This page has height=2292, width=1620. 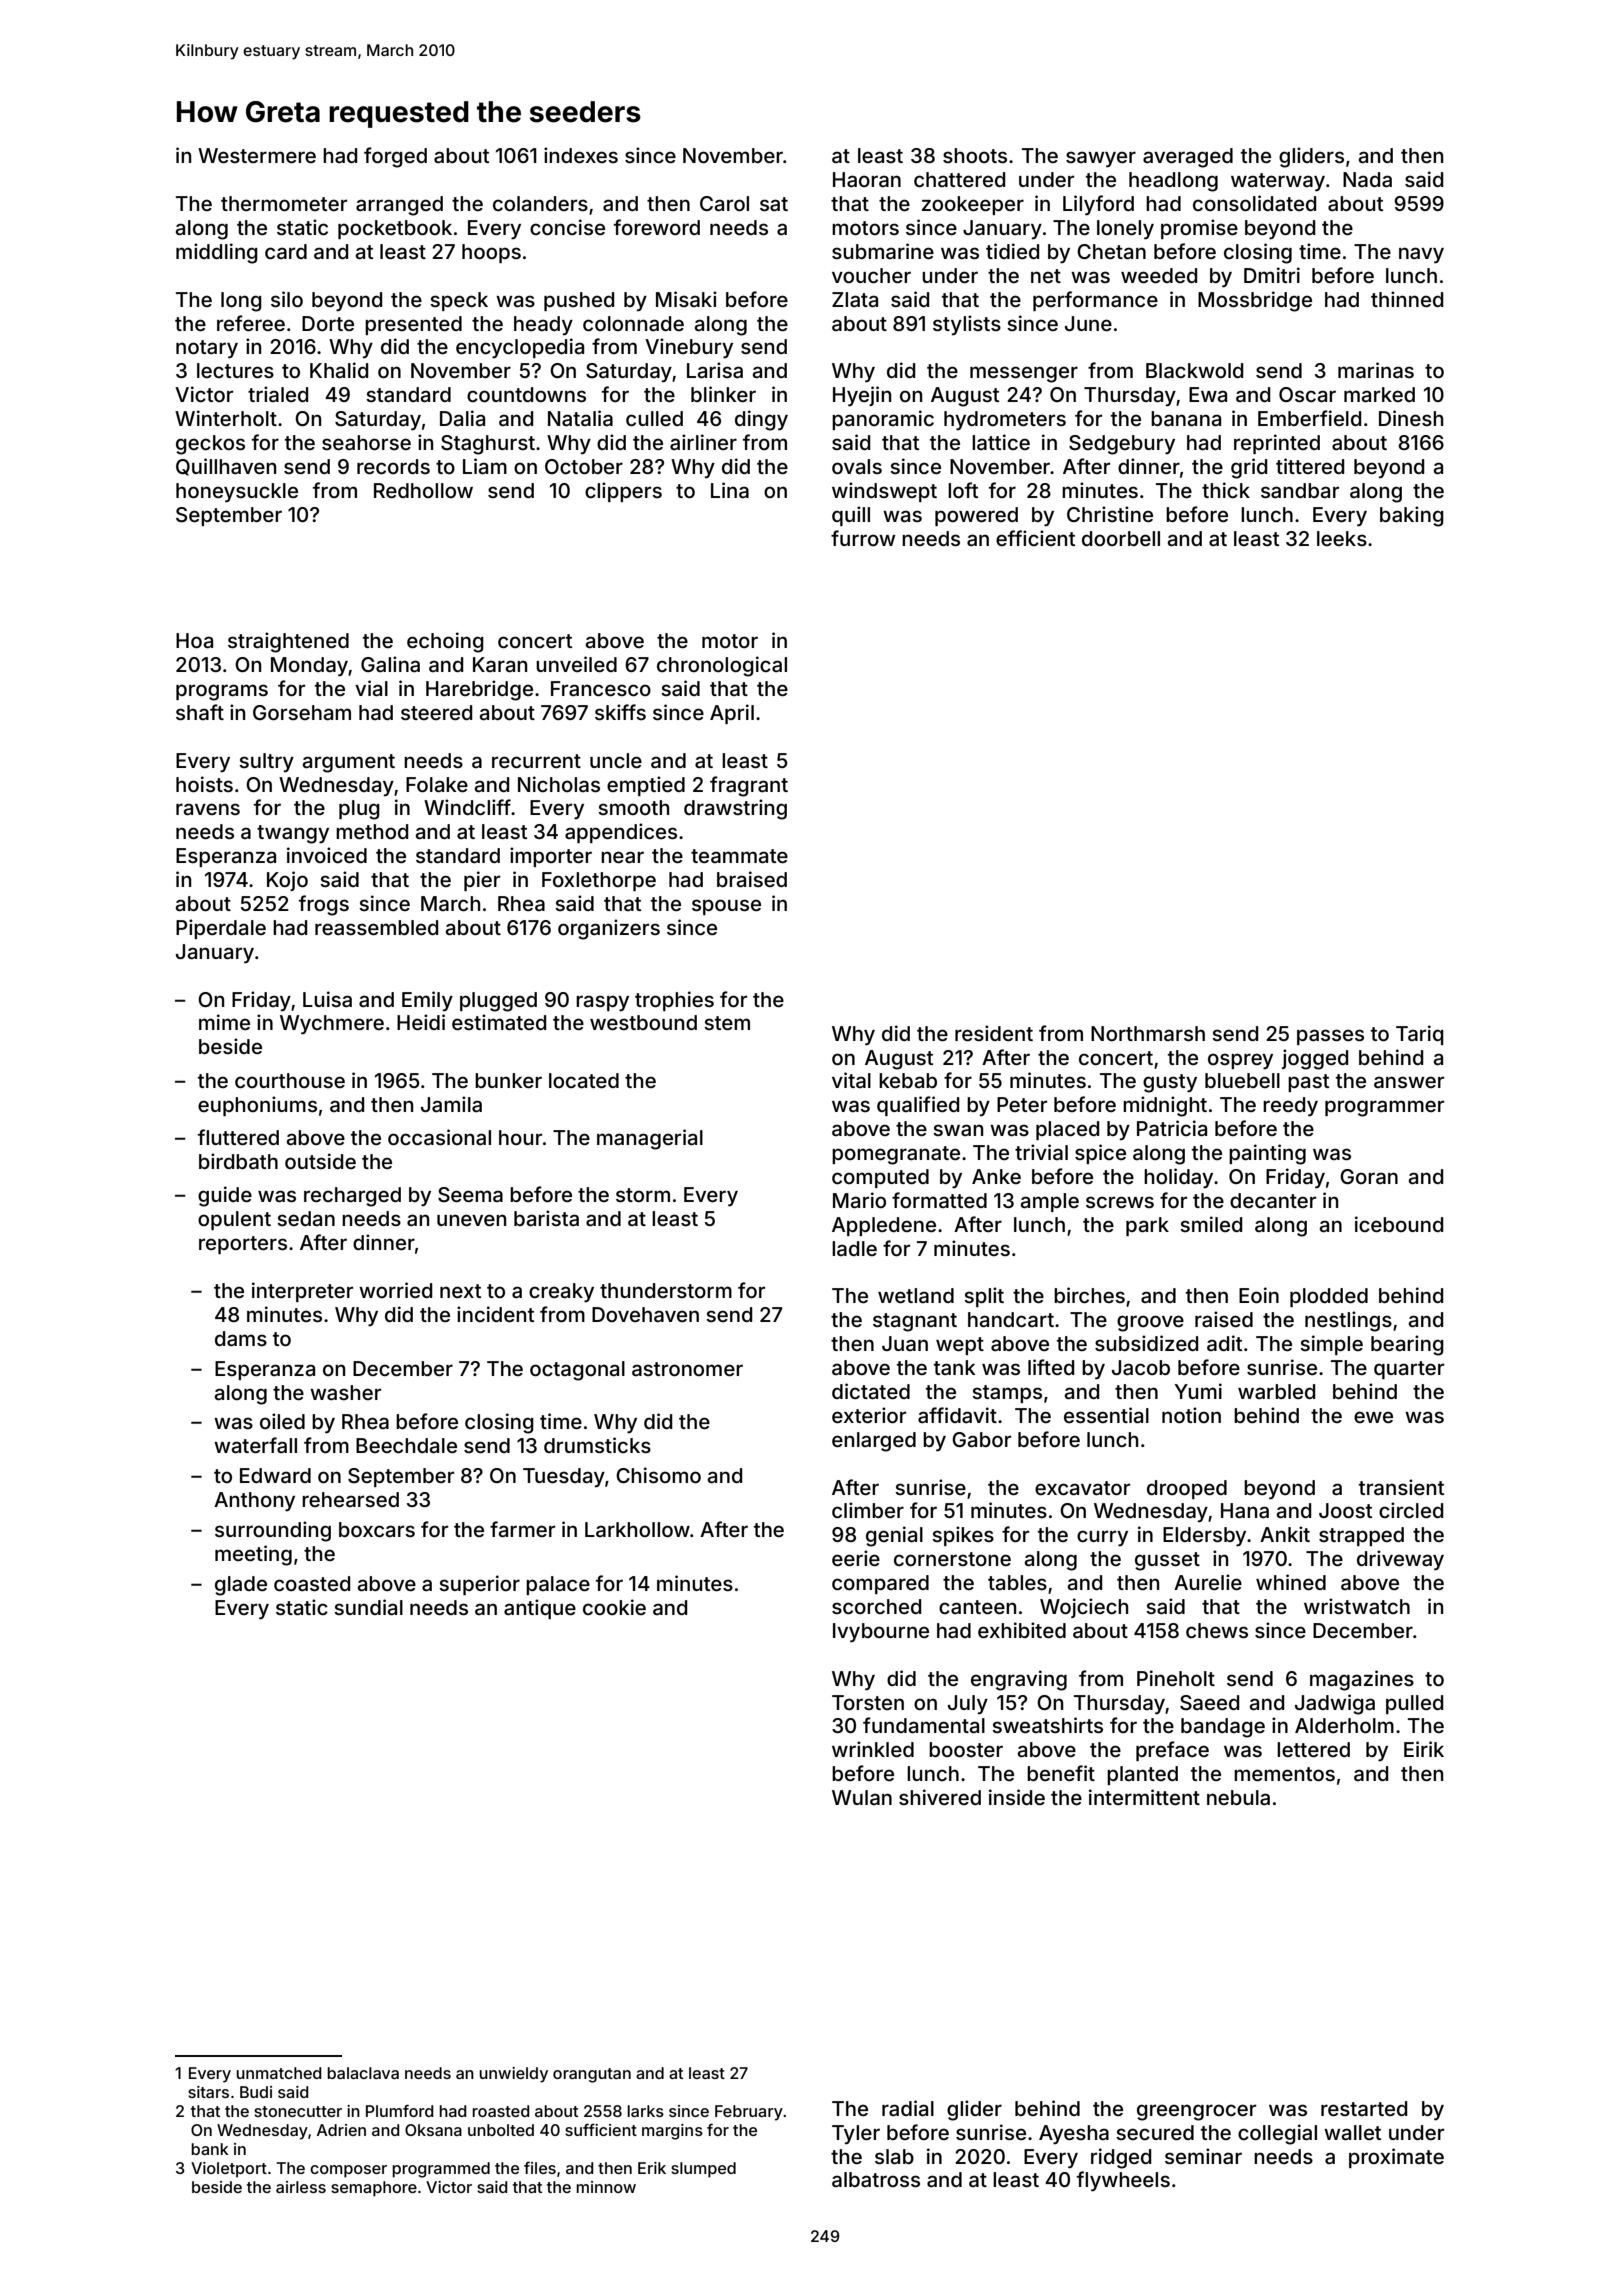 I want to click on Khalid, so click(x=339, y=370).
